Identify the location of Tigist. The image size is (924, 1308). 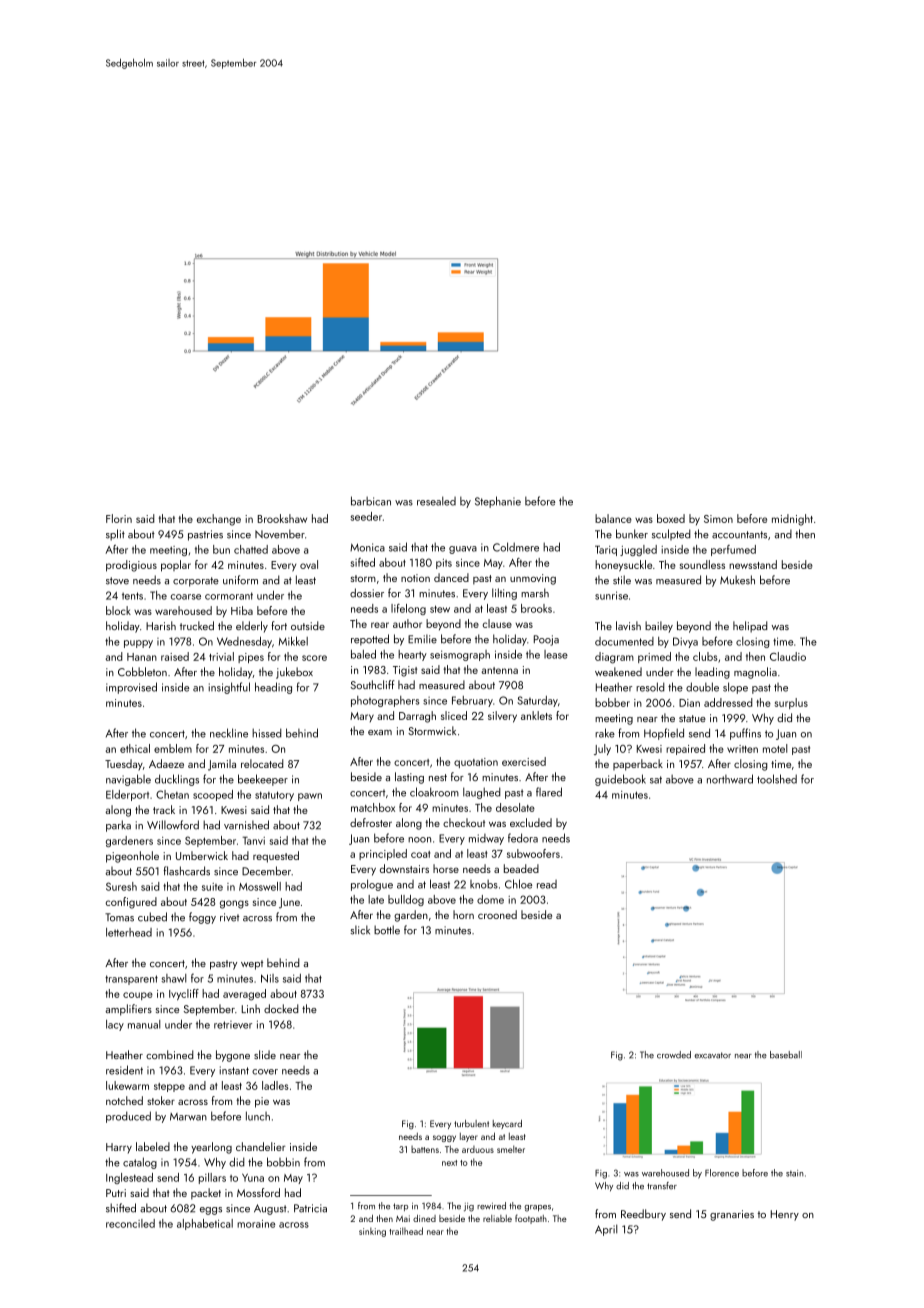
(405, 671).
